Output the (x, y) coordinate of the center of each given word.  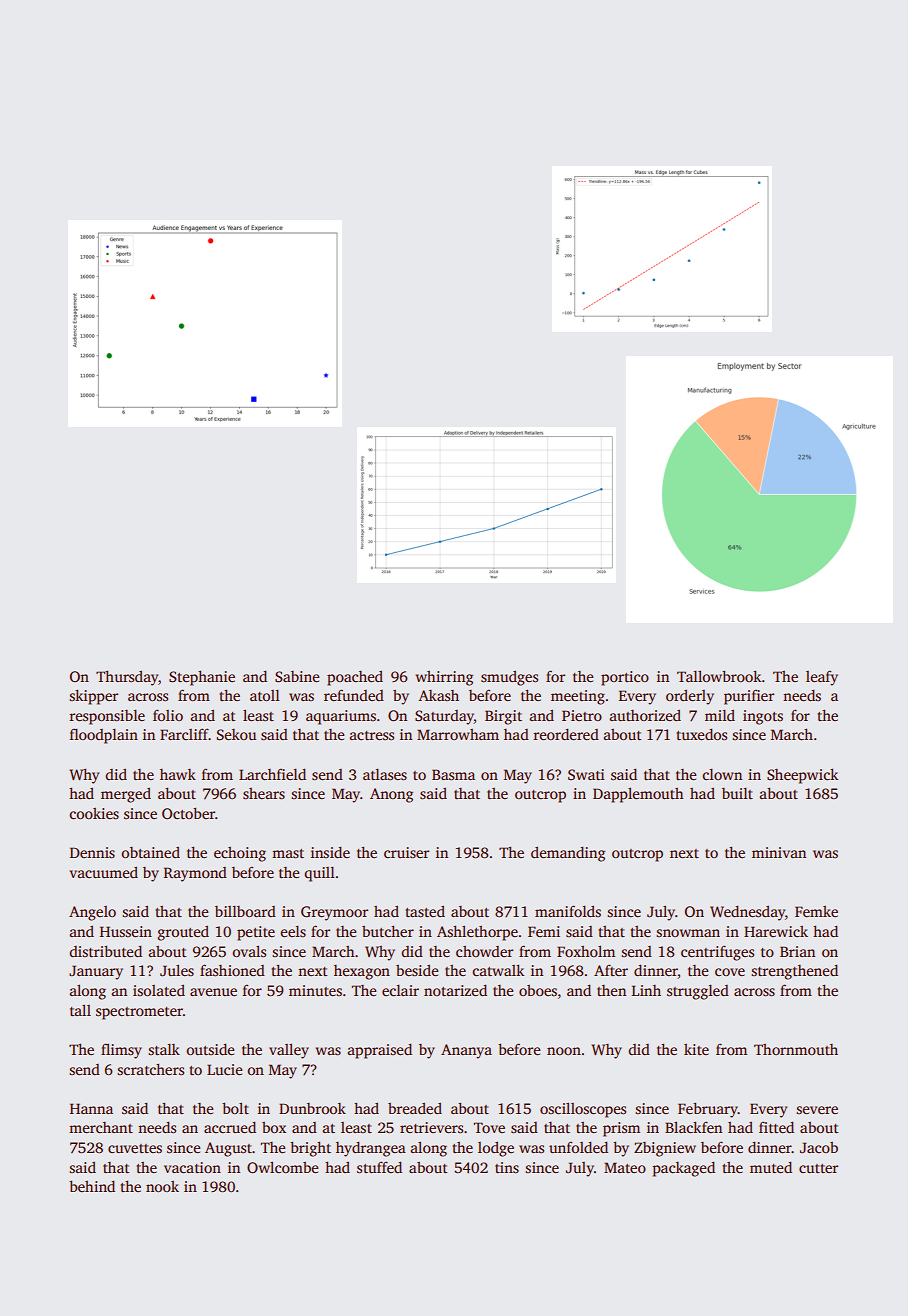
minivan (779, 852)
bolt (235, 1108)
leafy (822, 678)
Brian (797, 951)
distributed (105, 951)
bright (310, 1149)
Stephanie (202, 678)
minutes (315, 990)
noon (564, 1051)
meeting (578, 697)
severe (817, 1110)
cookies (94, 813)
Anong (391, 795)
